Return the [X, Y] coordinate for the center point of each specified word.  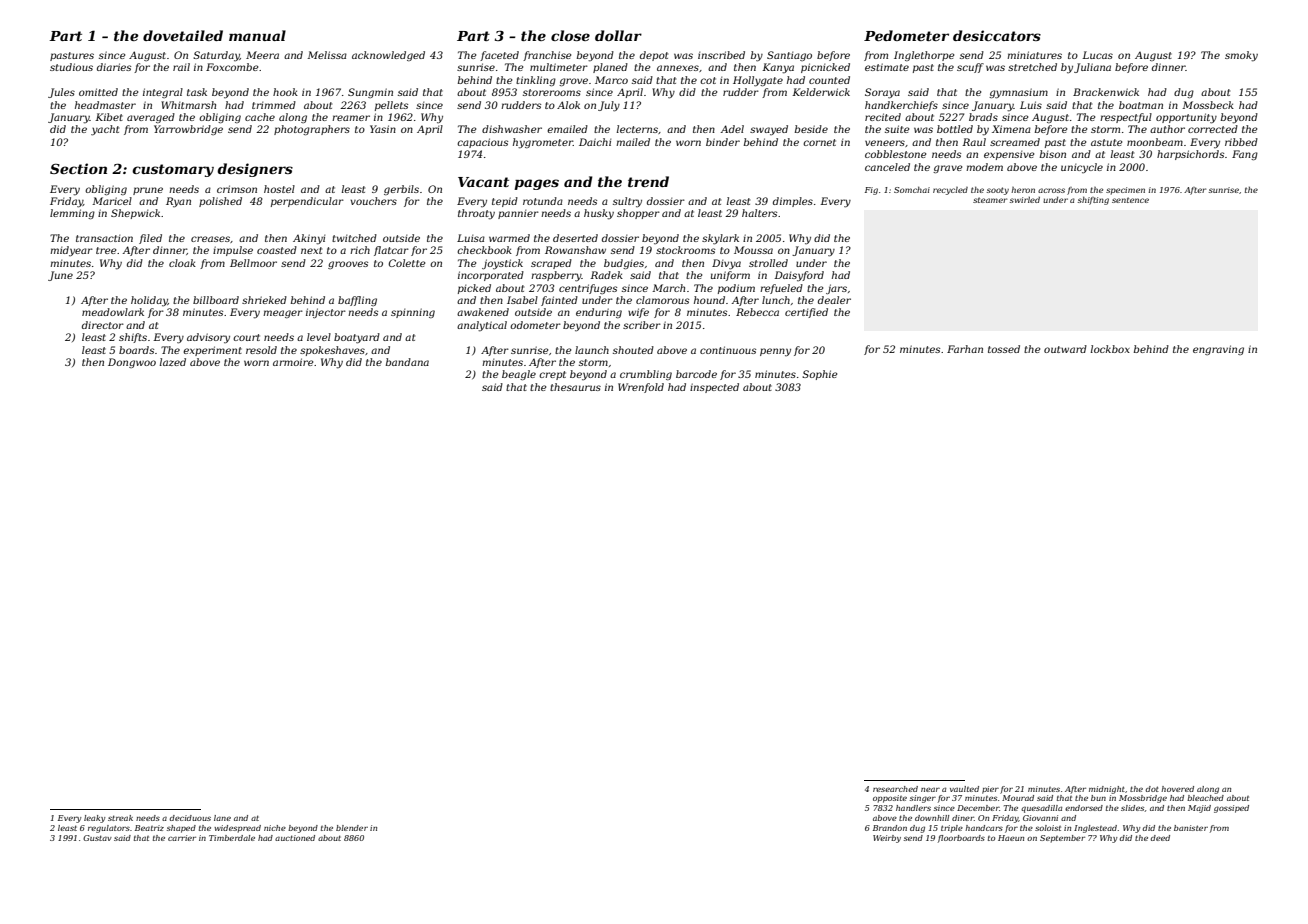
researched [895, 789]
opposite [890, 799]
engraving [1218, 350]
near [930, 790]
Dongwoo [132, 363]
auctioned [295, 838]
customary [173, 170]
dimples [793, 202]
